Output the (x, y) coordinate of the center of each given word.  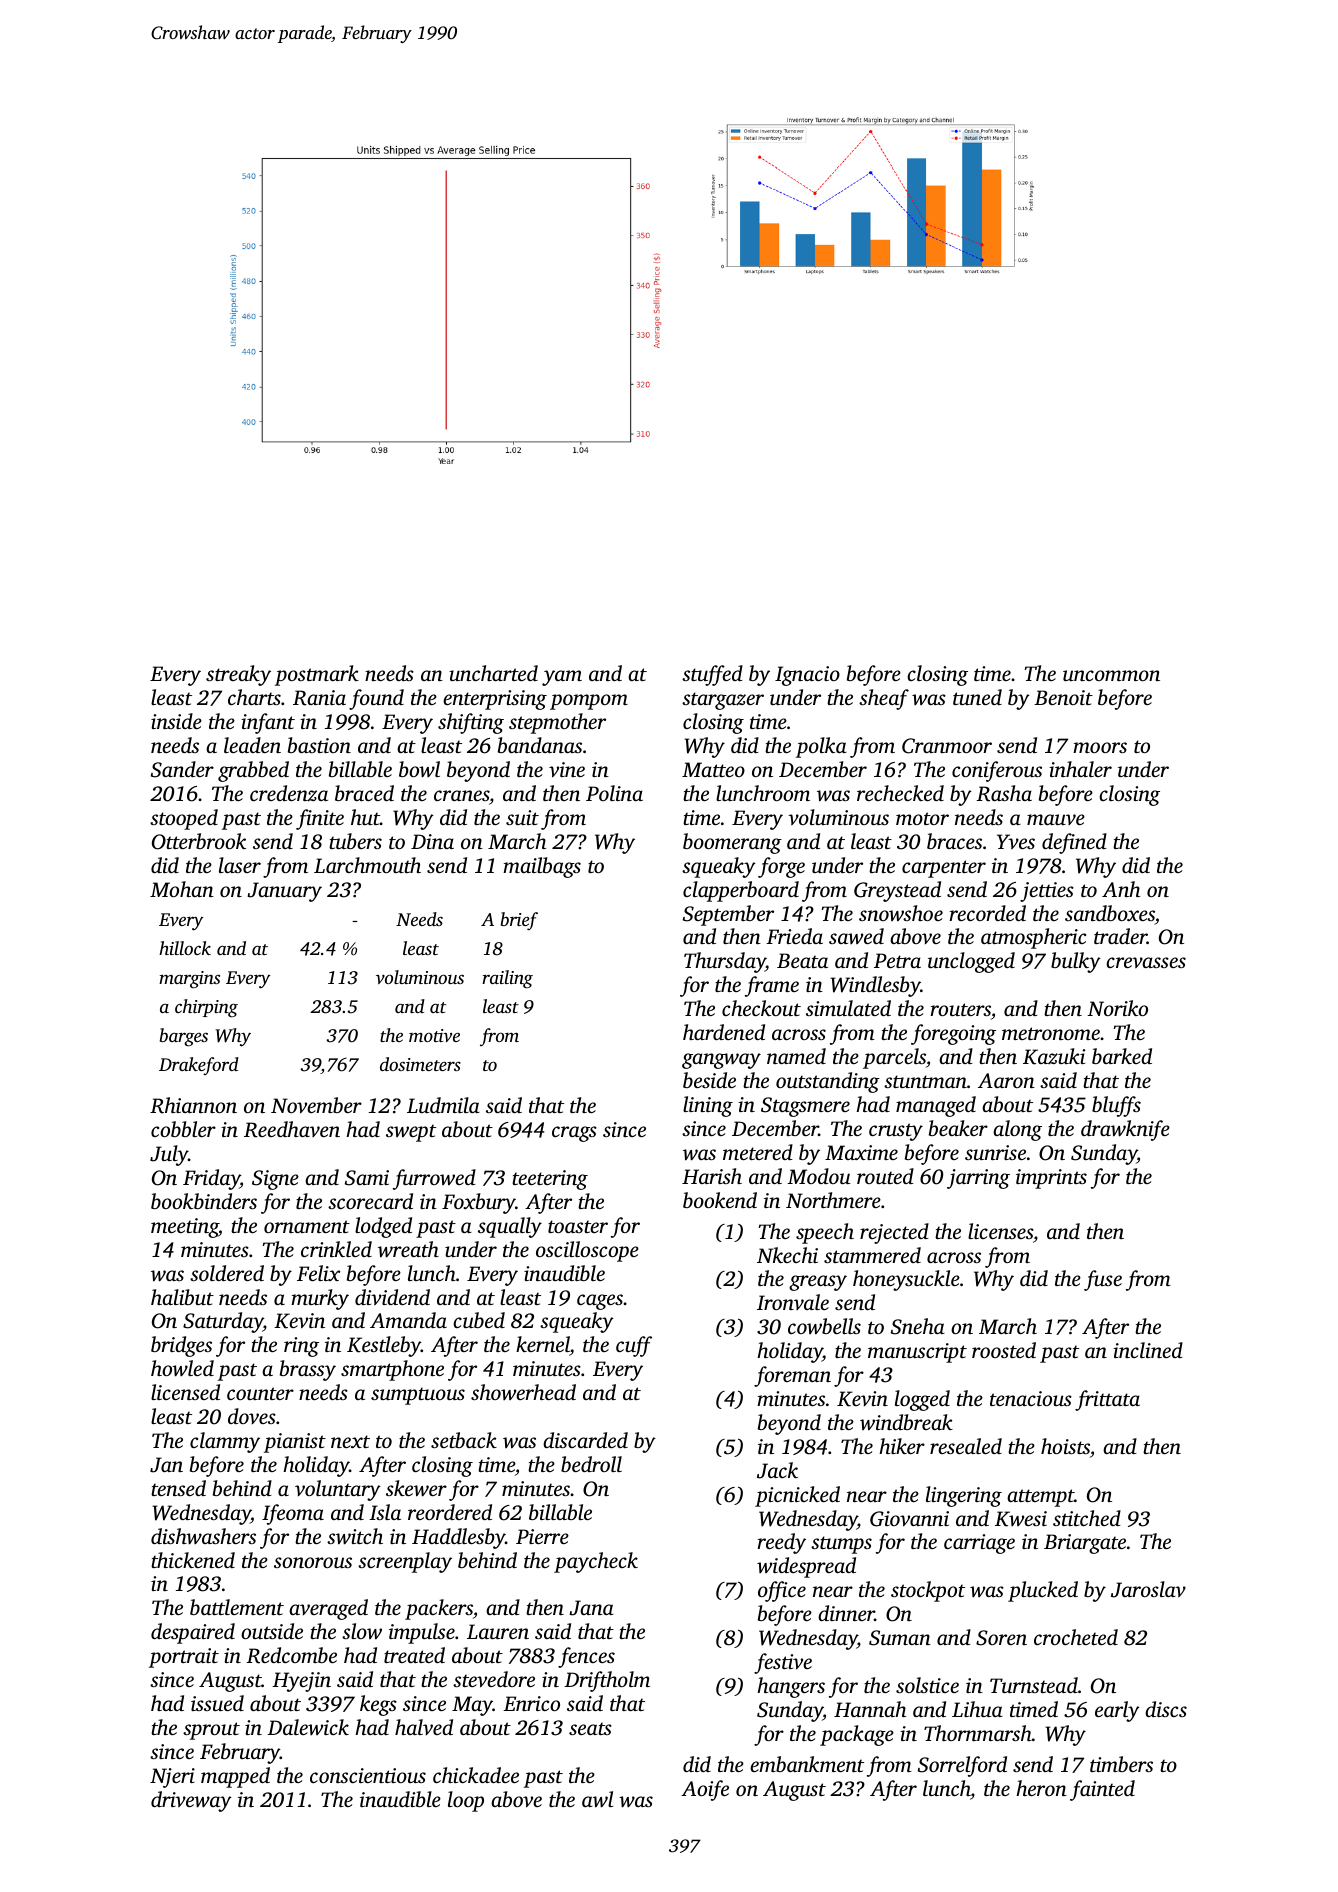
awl (597, 1799)
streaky (238, 675)
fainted (1102, 1790)
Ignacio (807, 676)
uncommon (1111, 675)
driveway (191, 1801)
